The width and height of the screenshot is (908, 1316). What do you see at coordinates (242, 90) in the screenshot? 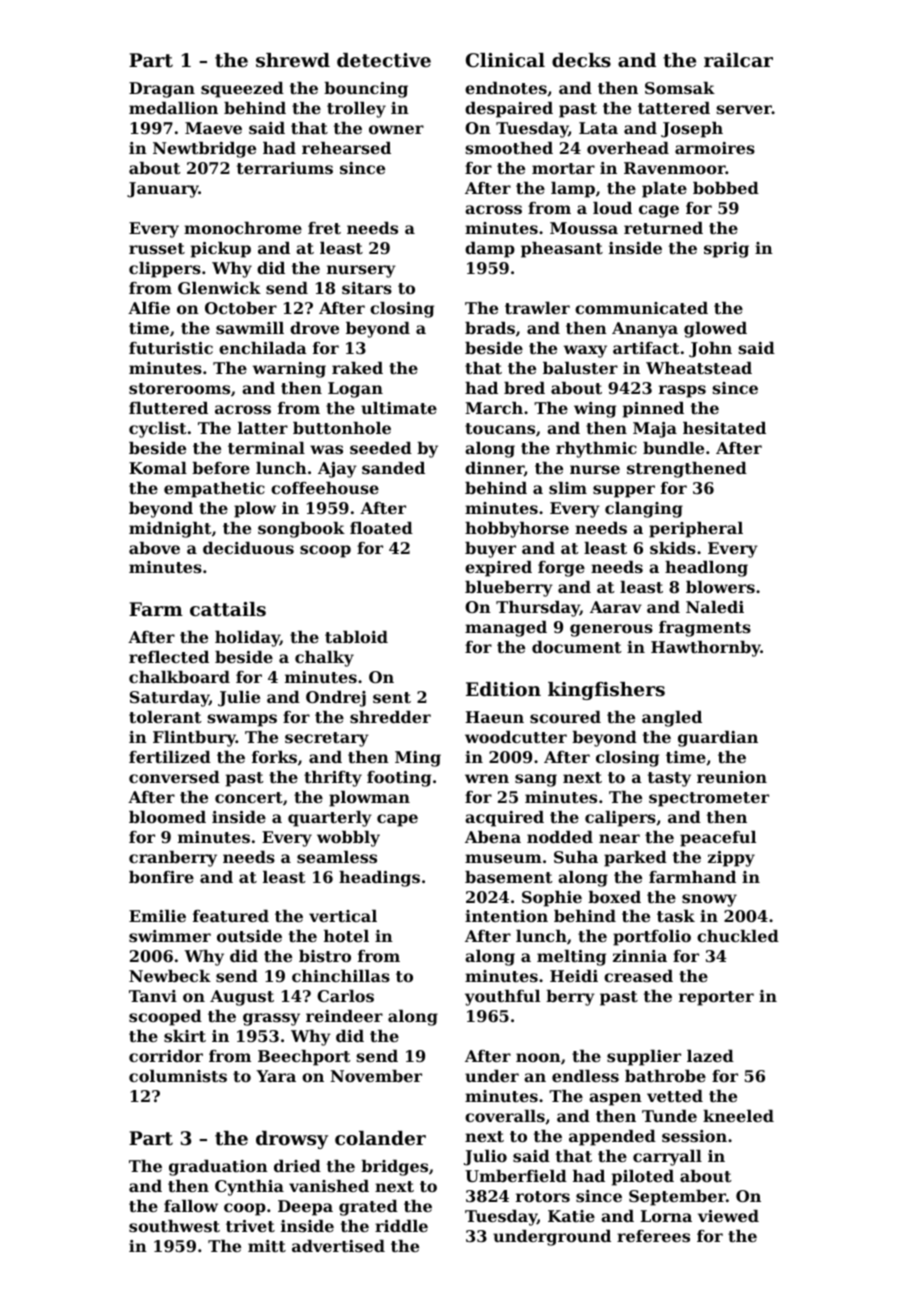
I see `squeezed` at bounding box center [242, 90].
